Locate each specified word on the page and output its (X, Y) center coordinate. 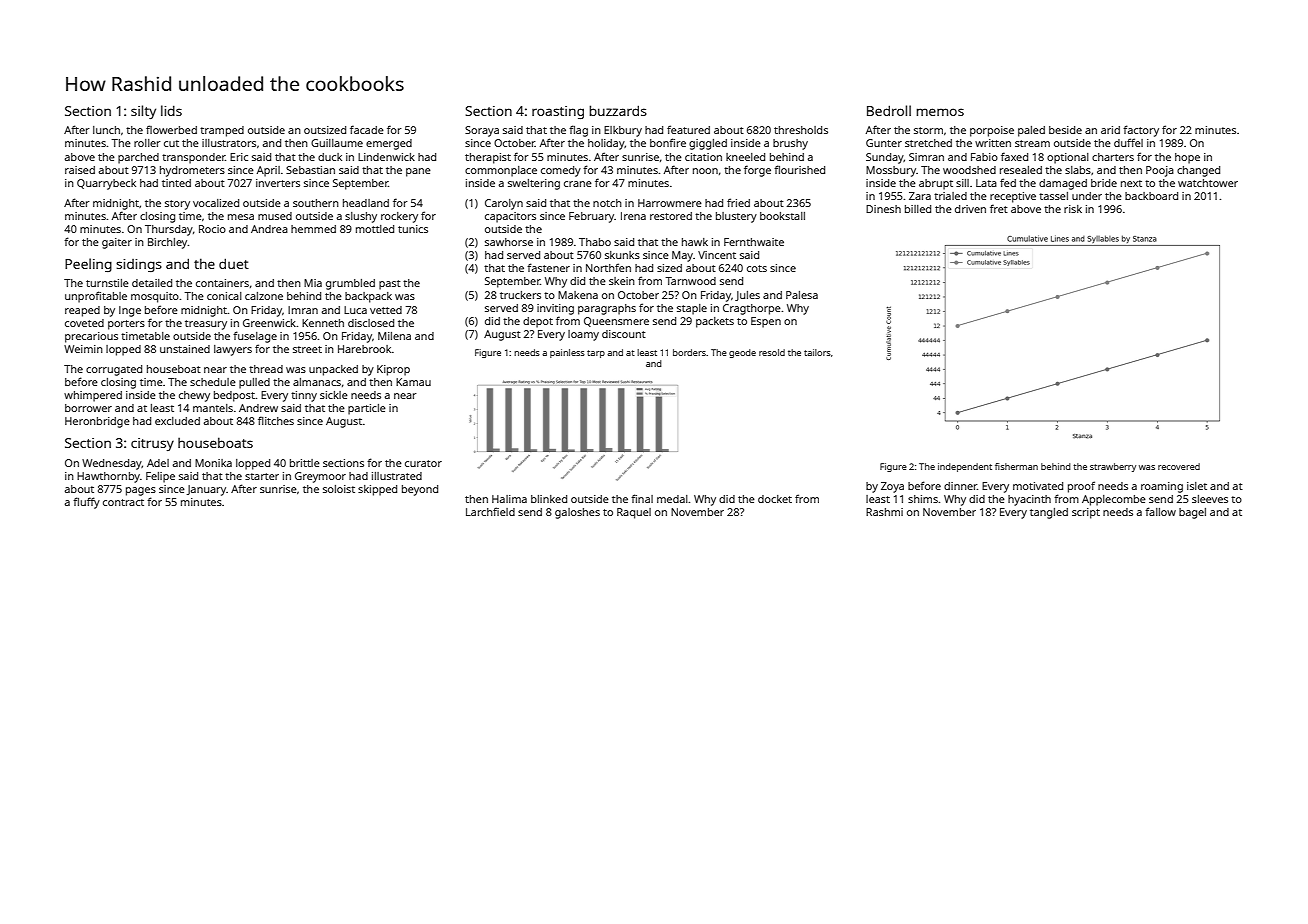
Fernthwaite (754, 242)
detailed (152, 283)
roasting (558, 112)
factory (1141, 131)
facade (367, 129)
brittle (305, 463)
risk (1073, 209)
